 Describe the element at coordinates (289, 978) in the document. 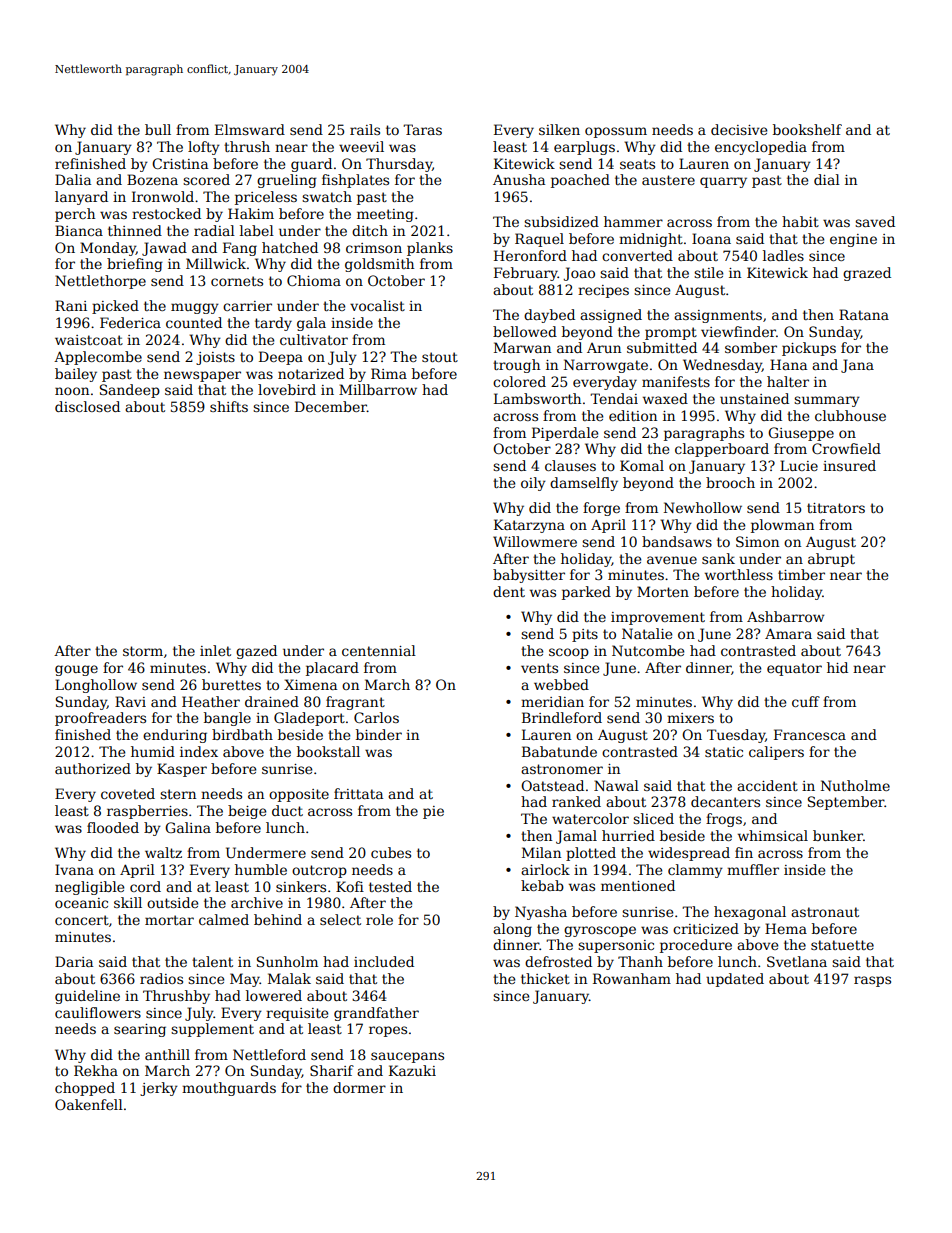

I see `Malak` at that location.
